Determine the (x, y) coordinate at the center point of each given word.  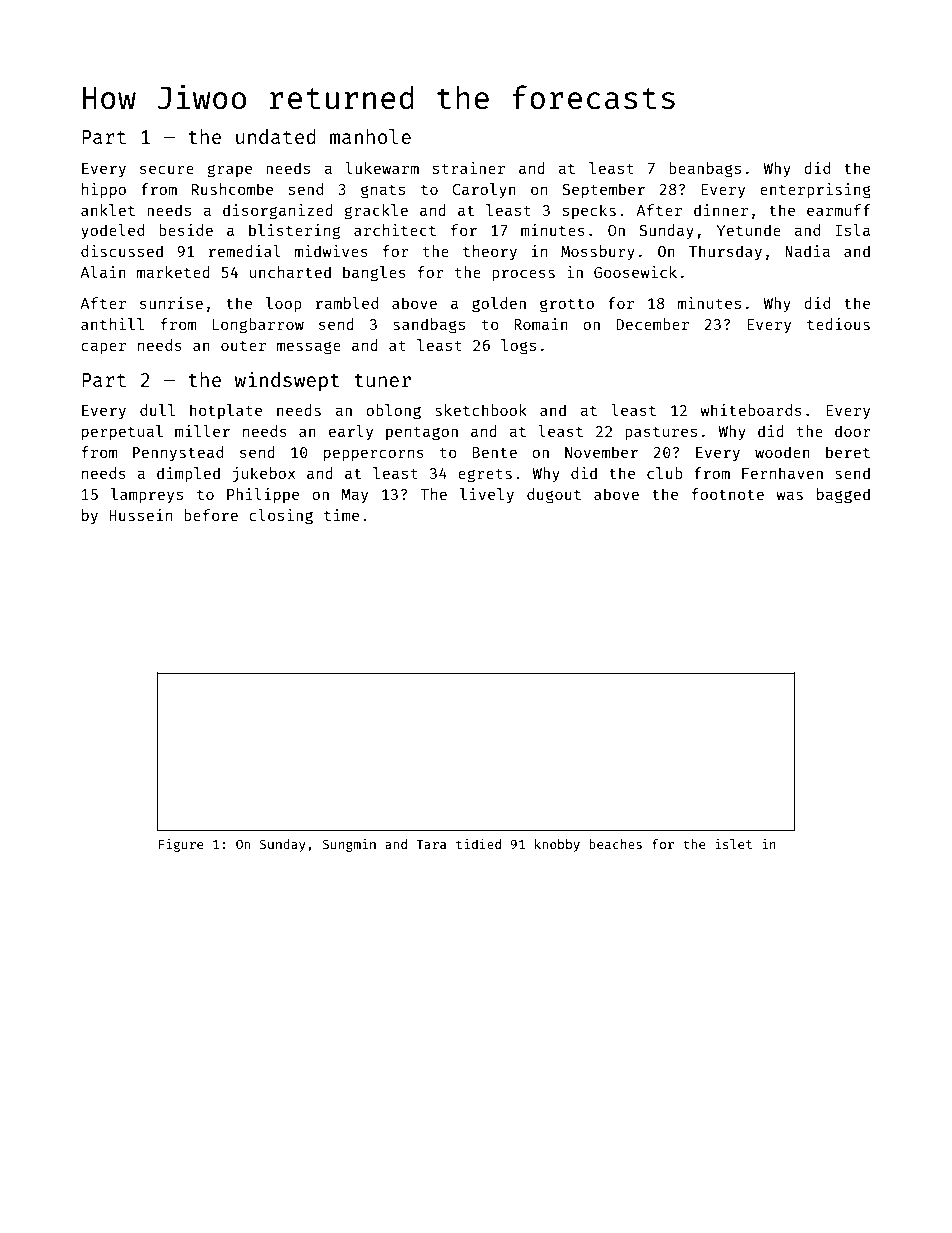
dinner (721, 210)
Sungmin (349, 845)
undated (276, 136)
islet (733, 844)
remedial (245, 251)
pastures (661, 433)
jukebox (263, 475)
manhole (370, 136)
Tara (431, 844)
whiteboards (751, 410)
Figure (181, 845)
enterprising (815, 191)
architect (395, 230)
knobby (557, 845)
